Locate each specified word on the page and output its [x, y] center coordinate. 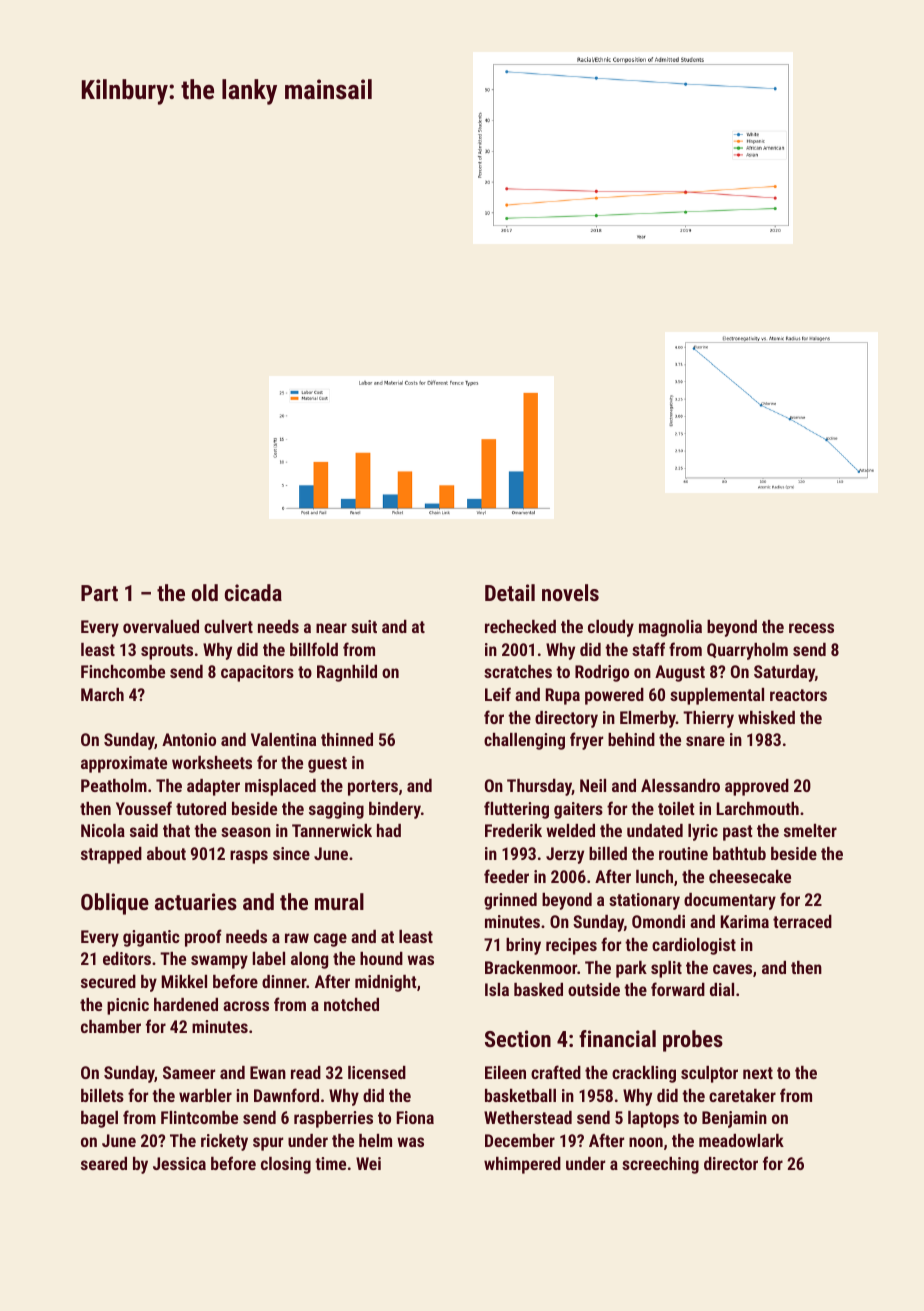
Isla [497, 989]
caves [732, 969]
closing [286, 1165]
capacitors [257, 673]
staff [648, 649]
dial [722, 989]
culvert [228, 626]
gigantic [151, 938]
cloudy [611, 628]
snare [705, 741]
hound [381, 958]
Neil [593, 785]
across [246, 1006]
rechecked [520, 626]
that [176, 830]
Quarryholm [747, 651]
